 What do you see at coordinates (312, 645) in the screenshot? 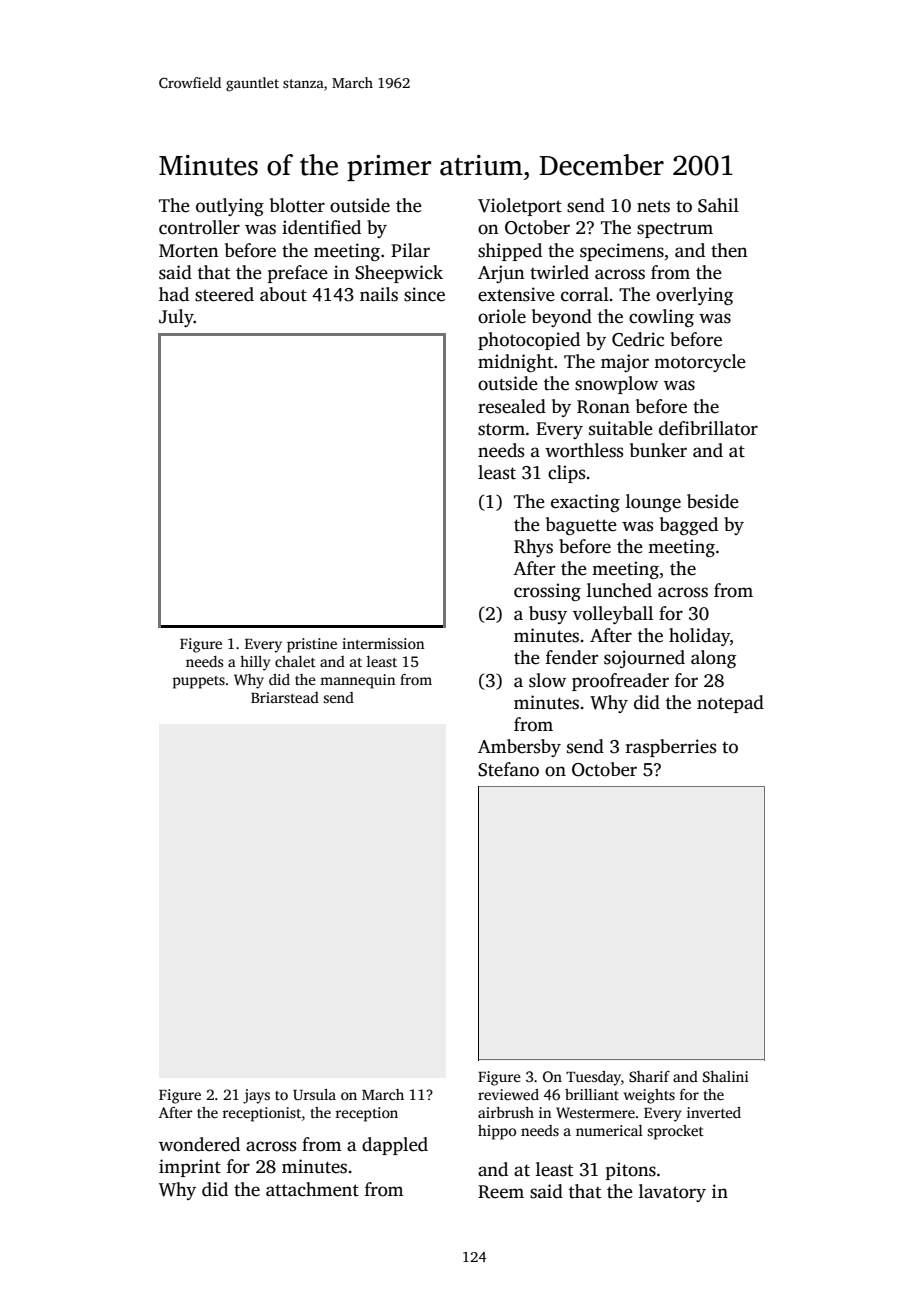
I see `pristine` at bounding box center [312, 645].
